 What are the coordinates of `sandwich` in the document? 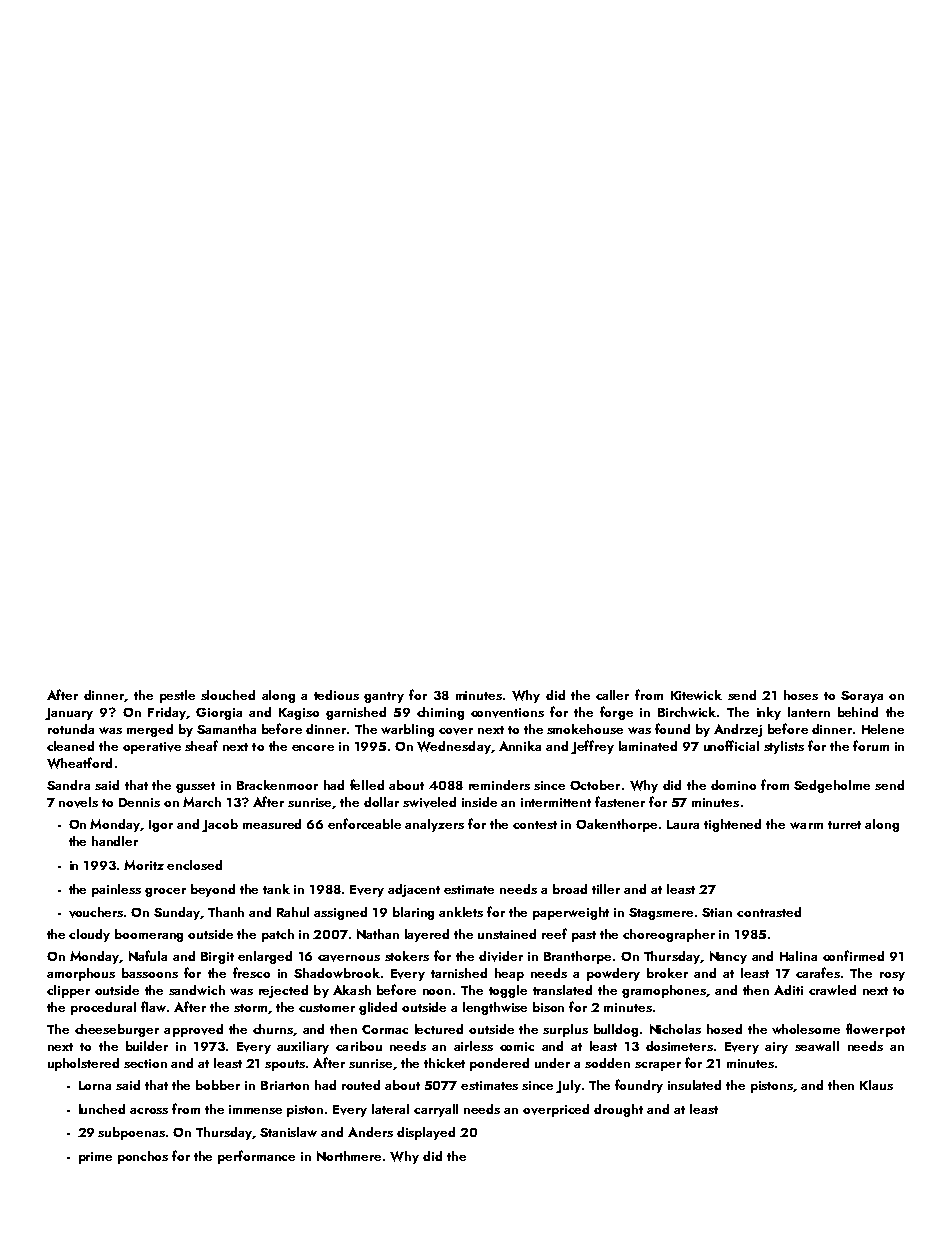 It's located at (197, 990).
